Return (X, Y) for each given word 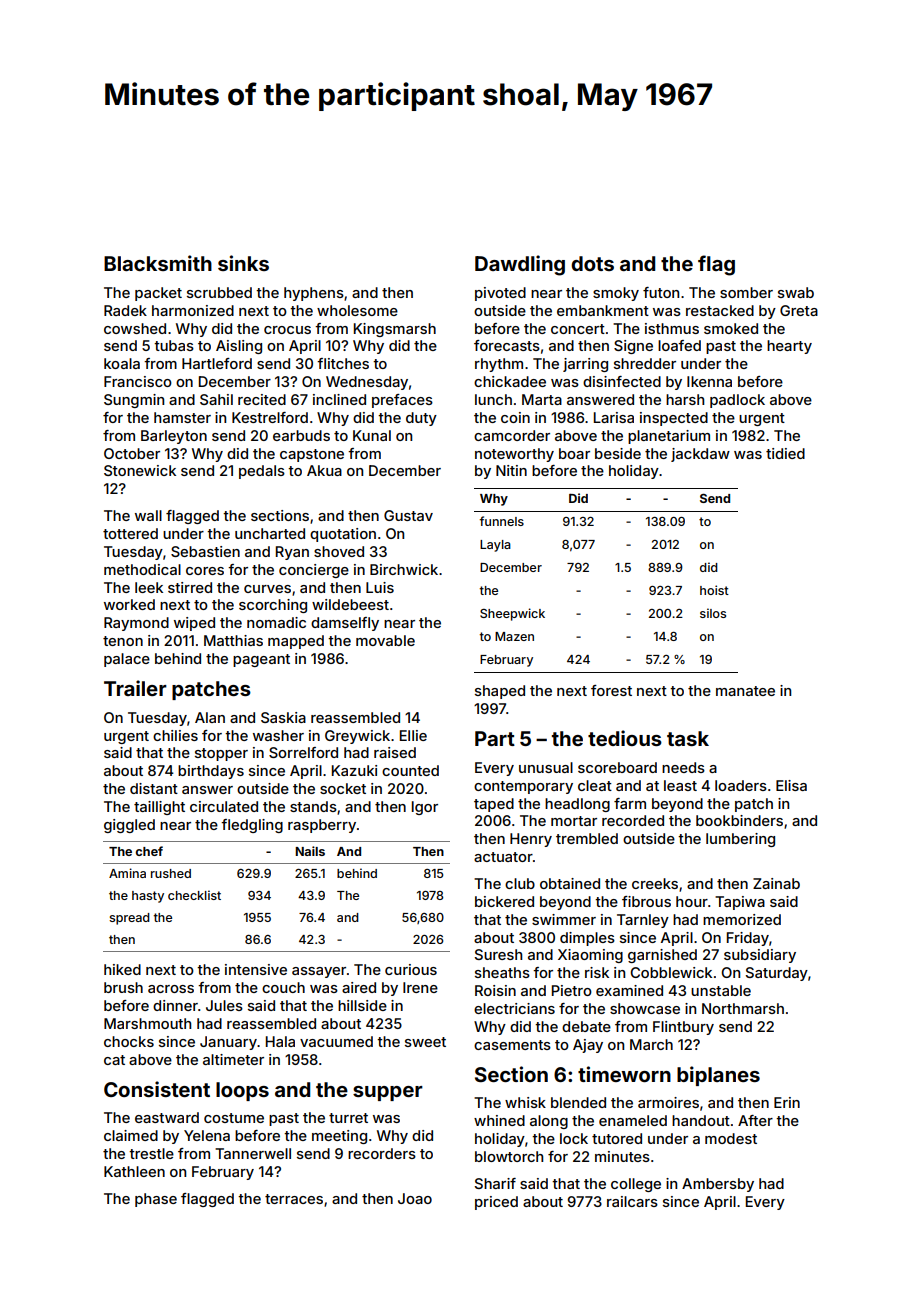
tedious (625, 738)
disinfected (622, 381)
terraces (294, 1199)
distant (154, 788)
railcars (632, 1201)
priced (496, 1203)
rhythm (499, 365)
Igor (425, 808)
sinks (243, 263)
